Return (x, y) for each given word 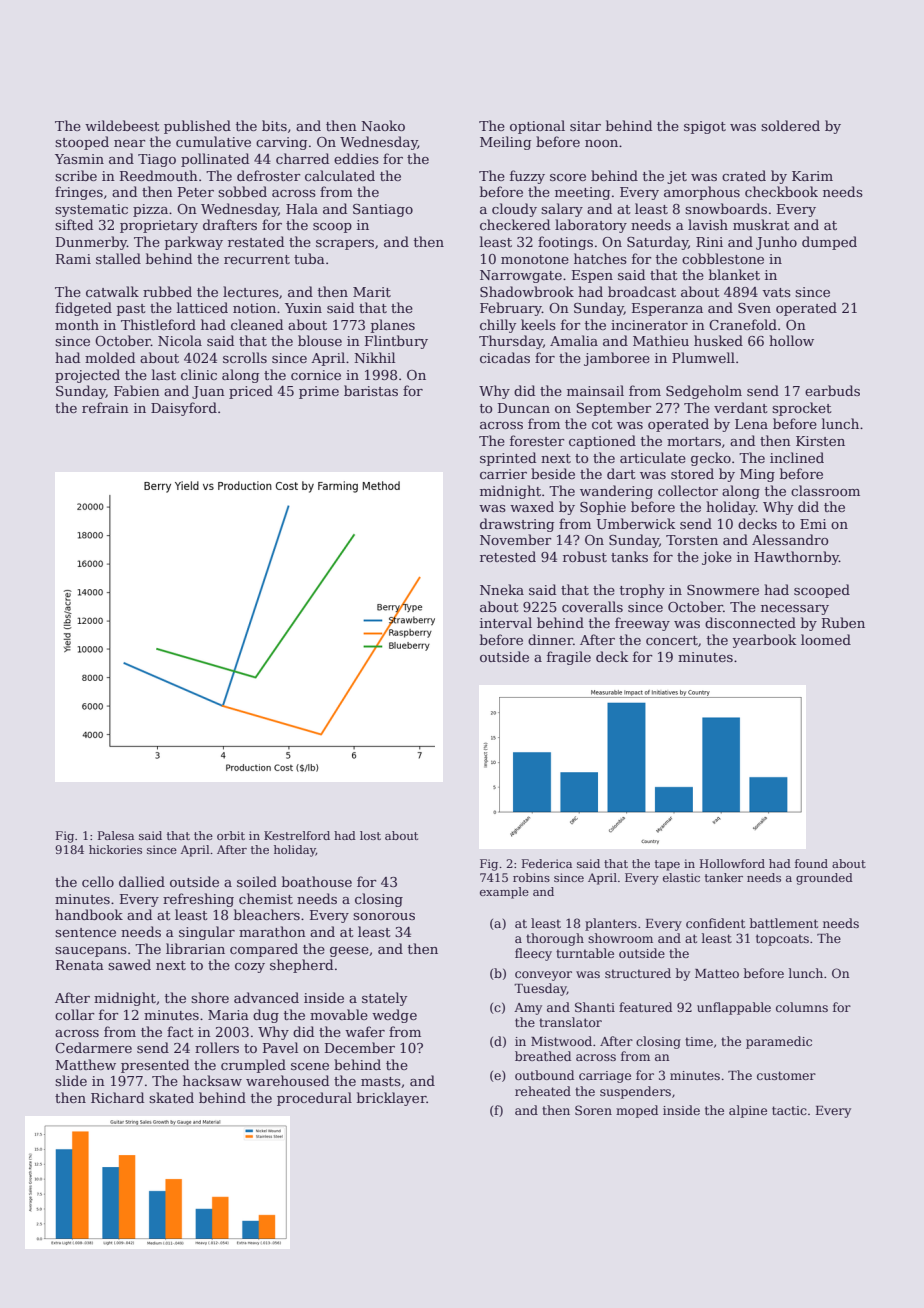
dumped (829, 243)
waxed (532, 506)
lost (370, 835)
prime (319, 392)
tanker (724, 877)
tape (667, 865)
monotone (535, 259)
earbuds (832, 390)
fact (180, 1031)
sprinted (508, 459)
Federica (547, 863)
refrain (105, 407)
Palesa (116, 835)
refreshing (198, 900)
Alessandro (790, 539)
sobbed (242, 191)
